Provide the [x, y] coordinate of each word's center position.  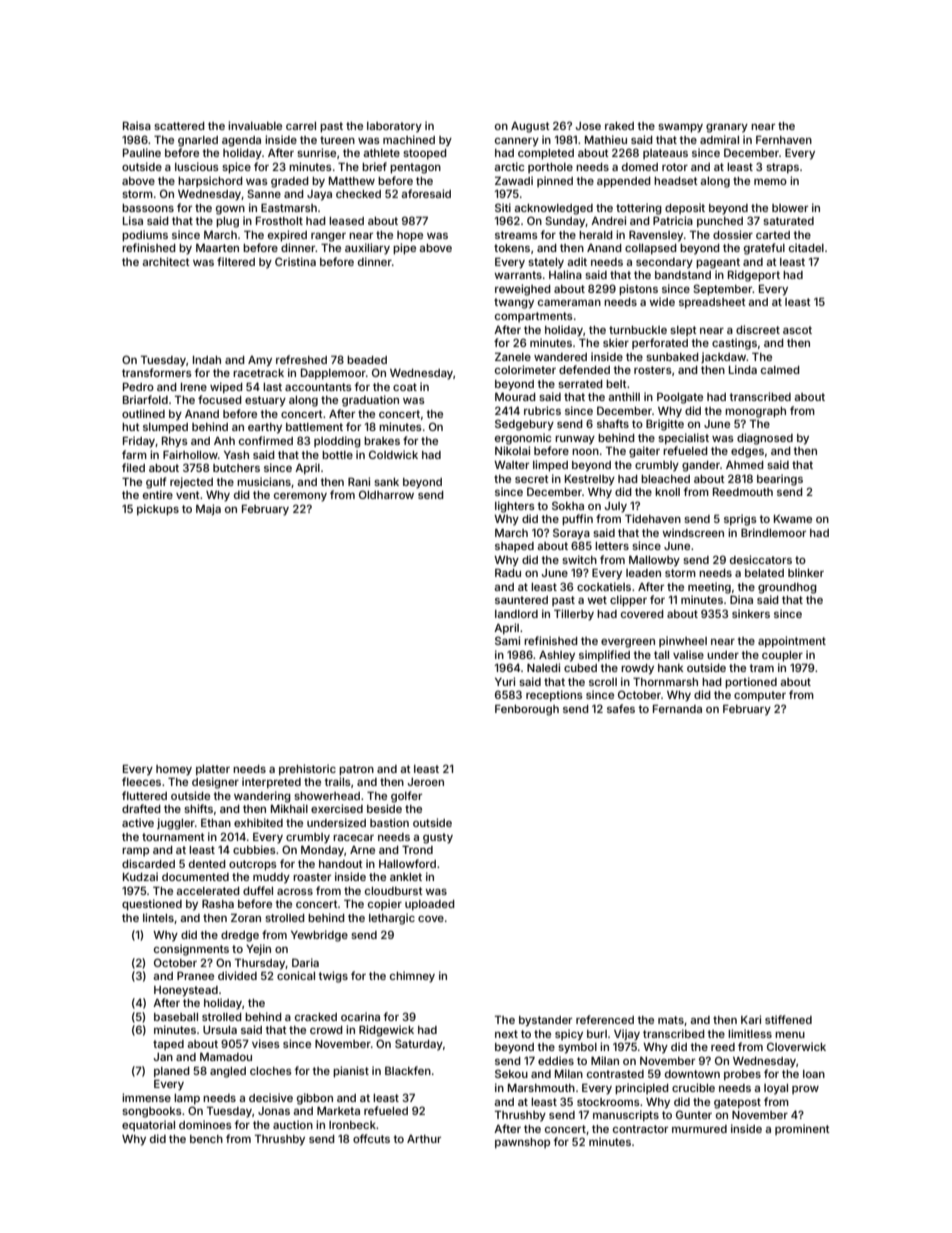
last [272, 387]
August [530, 127]
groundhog [787, 588]
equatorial [148, 1126]
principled [642, 1089]
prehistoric [307, 770]
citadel [806, 247]
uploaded [430, 905]
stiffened [788, 1019]
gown [230, 210]
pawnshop [522, 1143]
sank [386, 482]
